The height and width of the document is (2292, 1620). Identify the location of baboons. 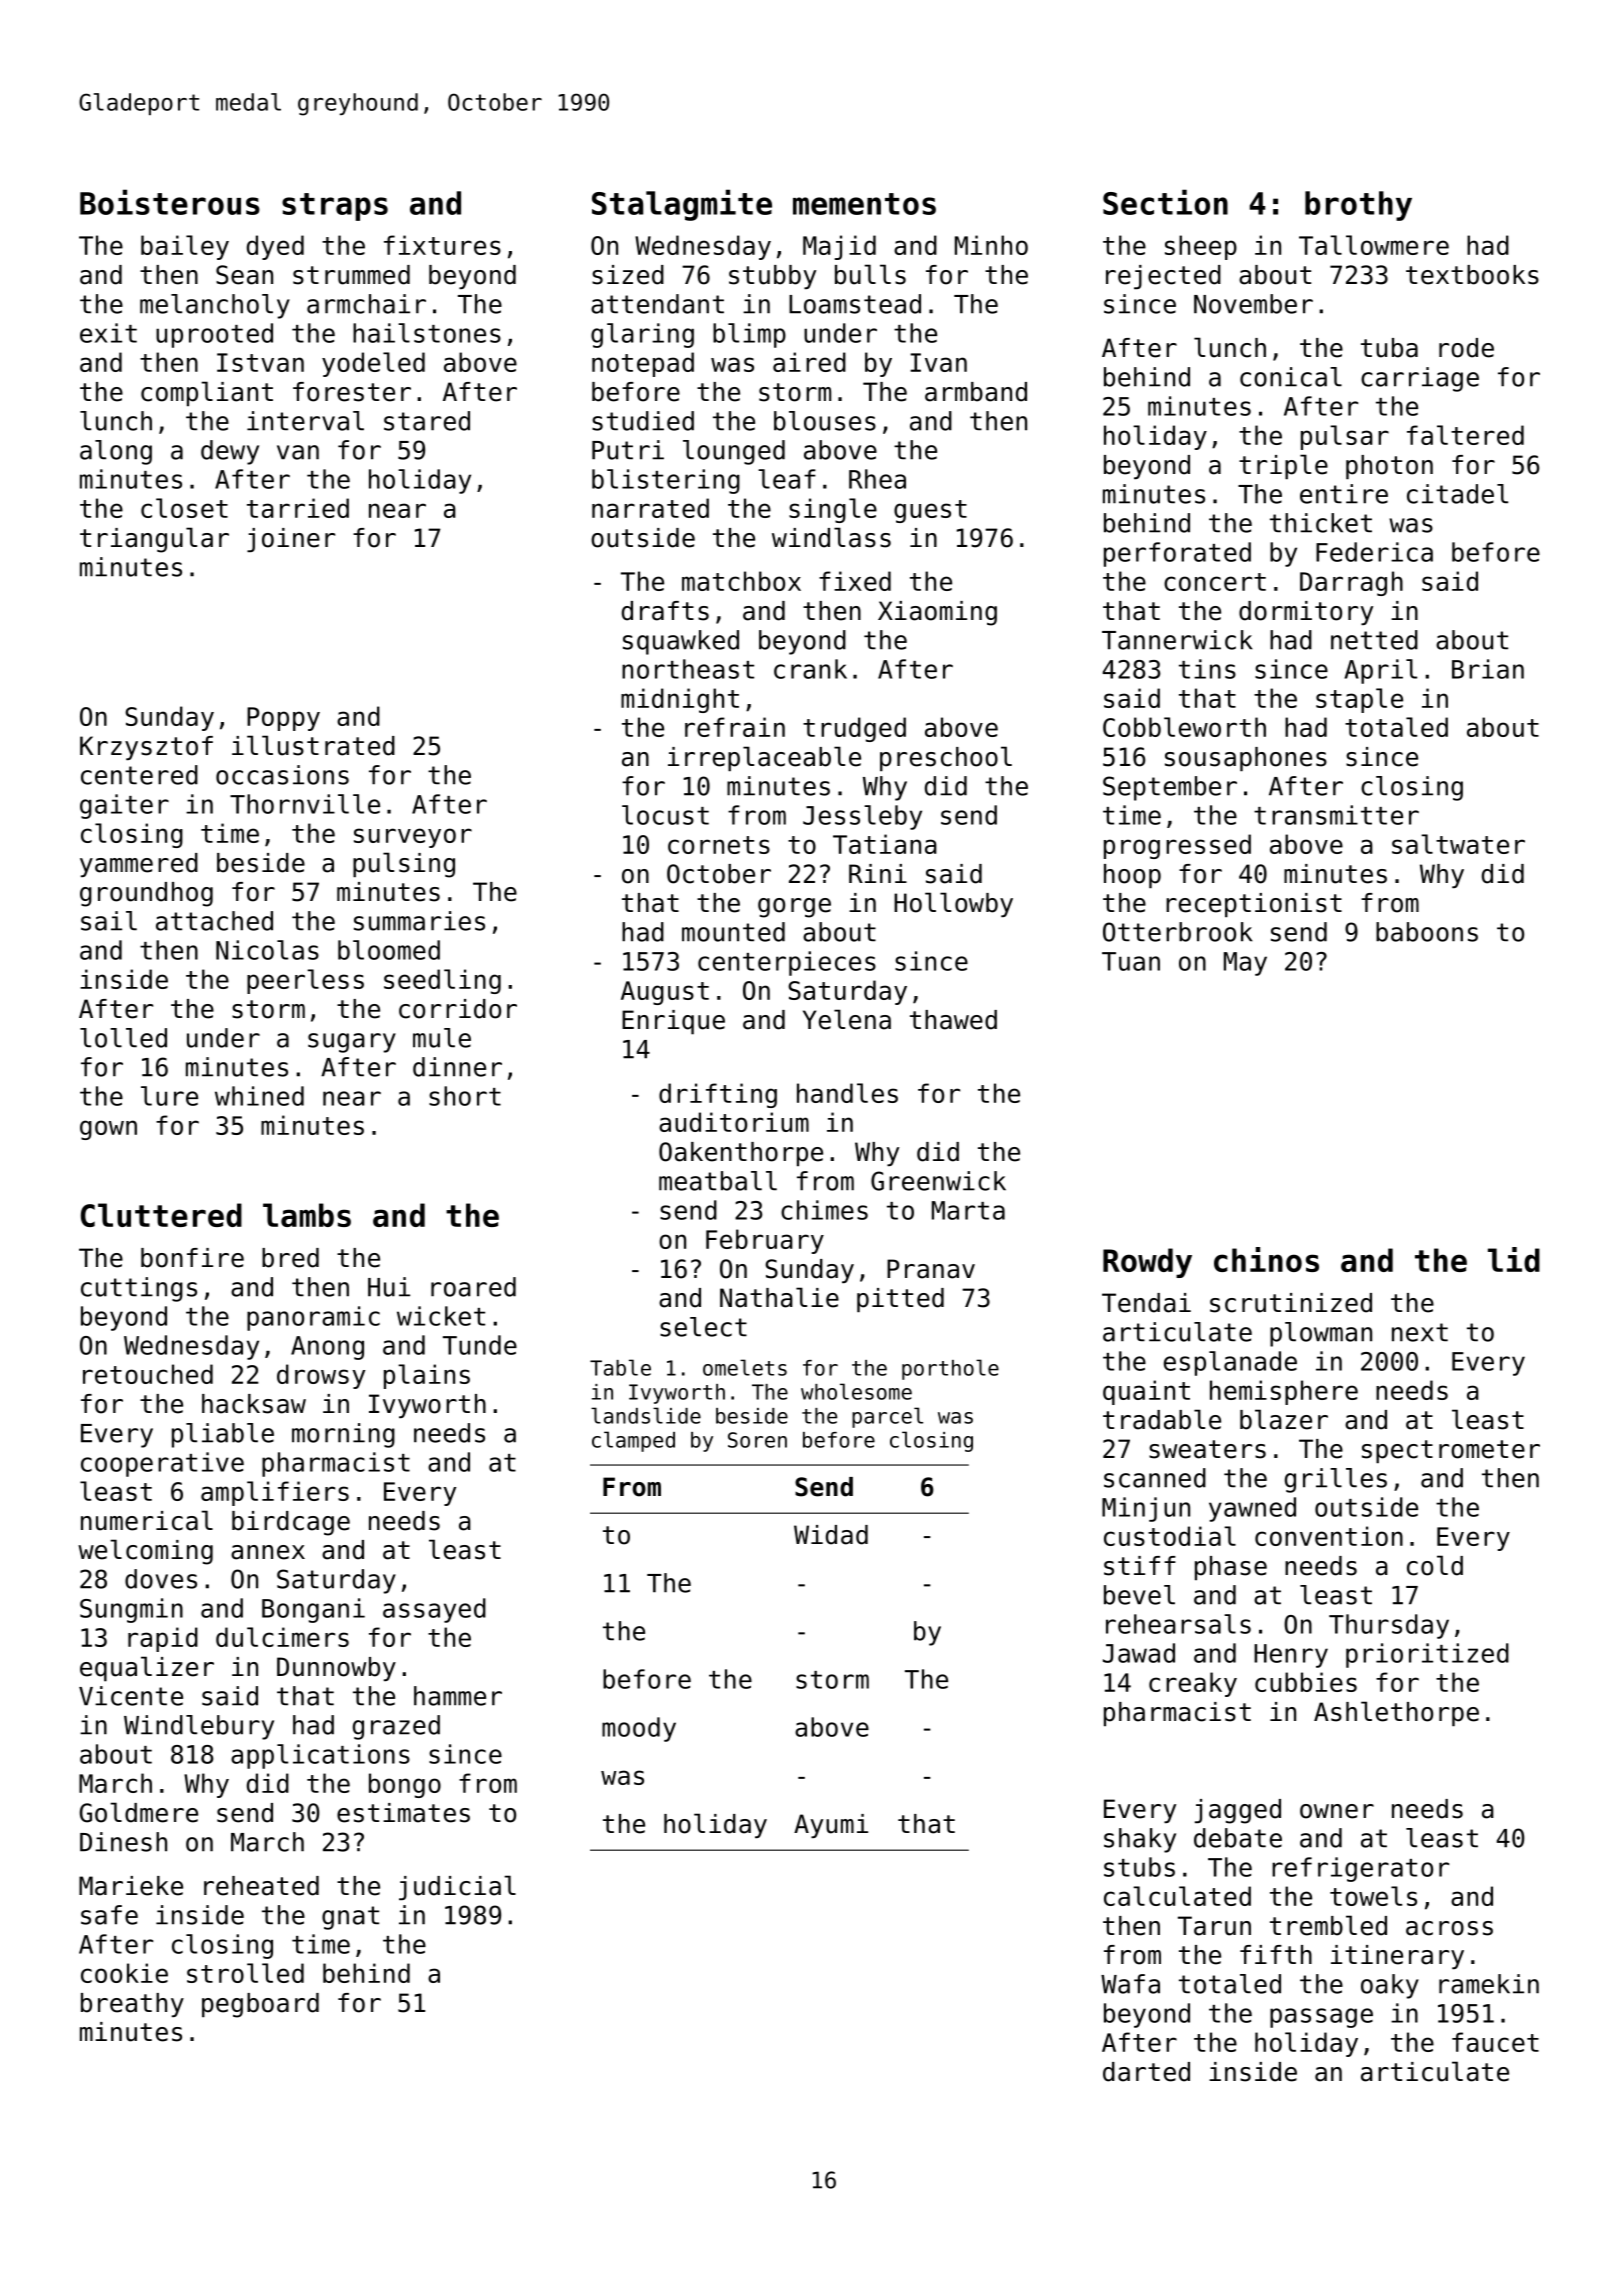
(1427, 932).
